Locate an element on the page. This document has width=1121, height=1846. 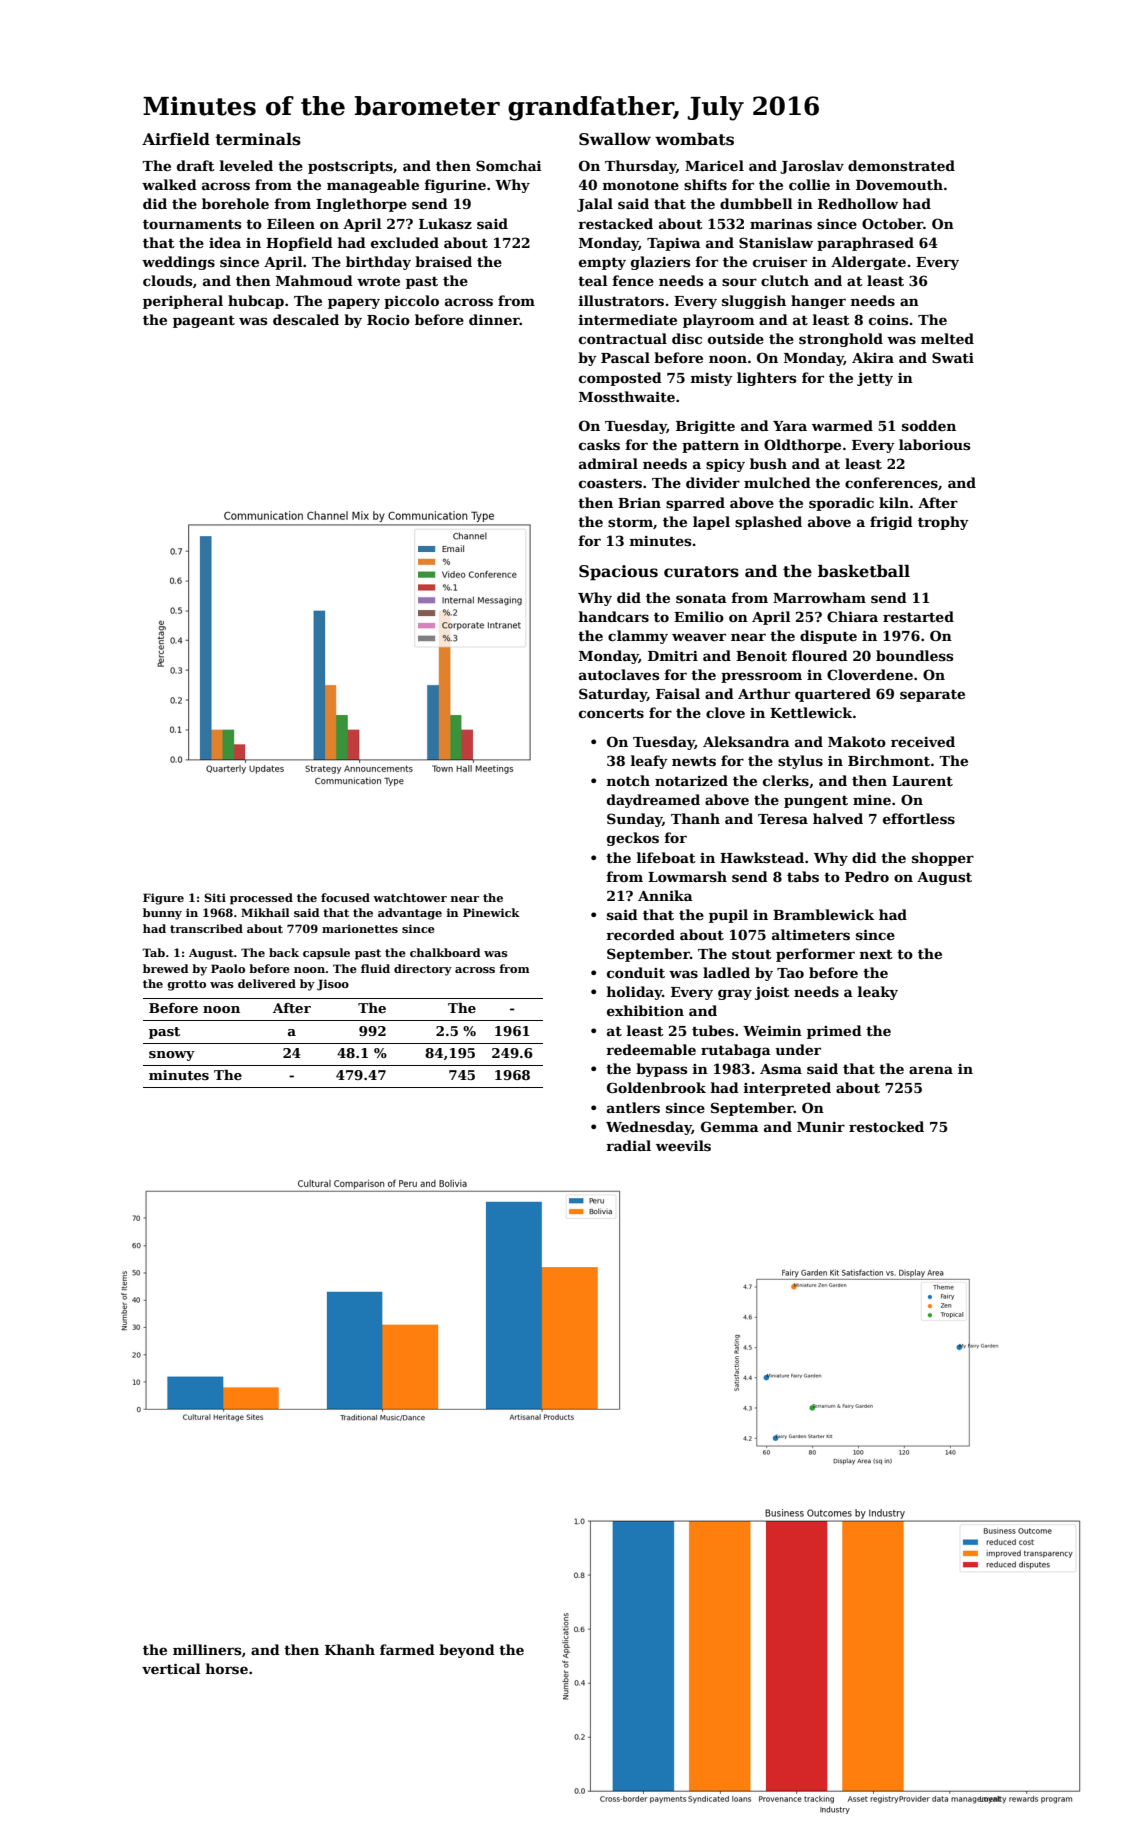
horse is located at coordinates (227, 1668).
